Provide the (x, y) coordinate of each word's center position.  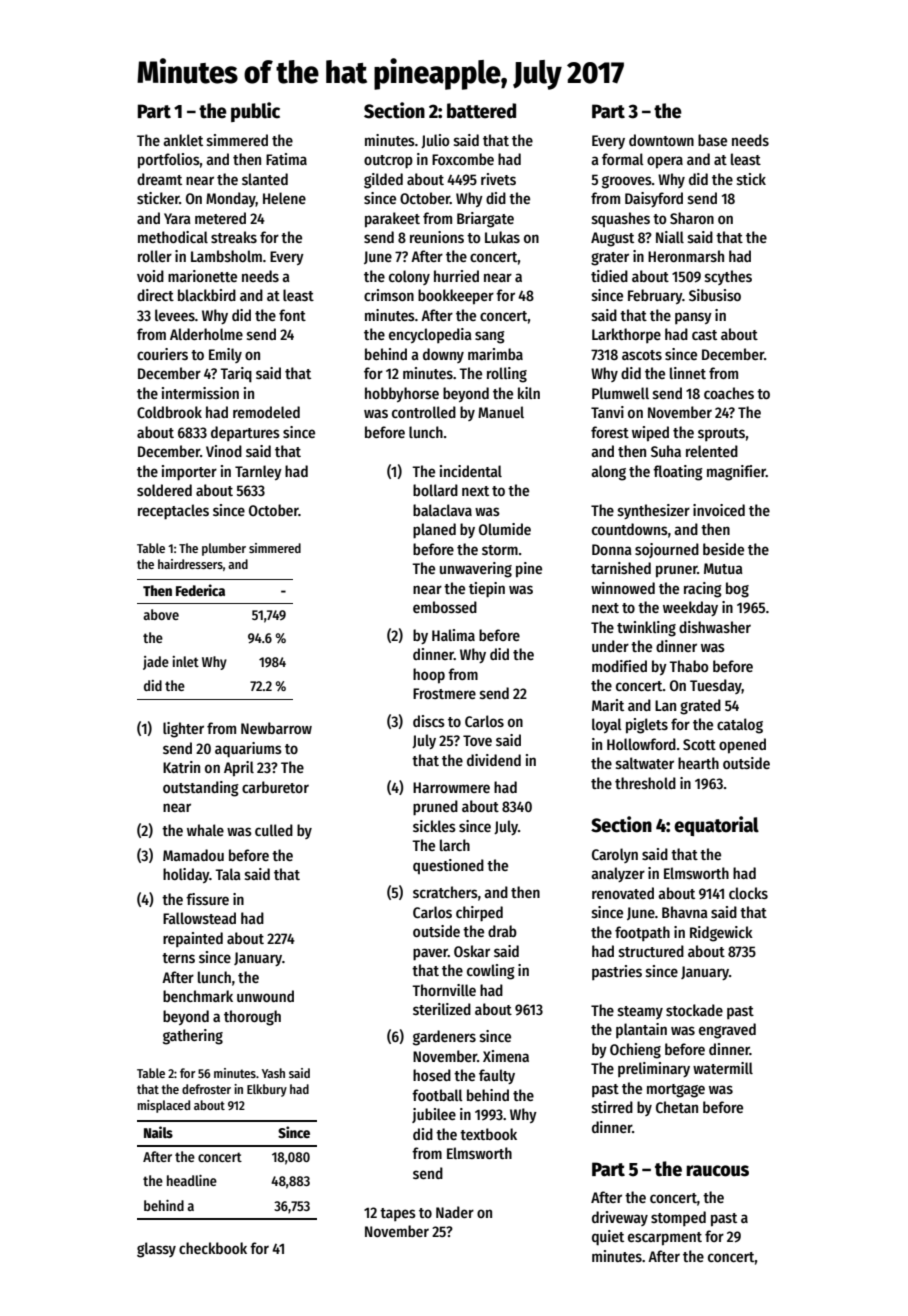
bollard (435, 490)
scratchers (445, 892)
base (712, 140)
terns (178, 958)
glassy (156, 1250)
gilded (383, 181)
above (161, 614)
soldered (164, 490)
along (608, 473)
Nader (455, 1212)
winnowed (623, 588)
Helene (284, 198)
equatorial (716, 826)
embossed (445, 607)
